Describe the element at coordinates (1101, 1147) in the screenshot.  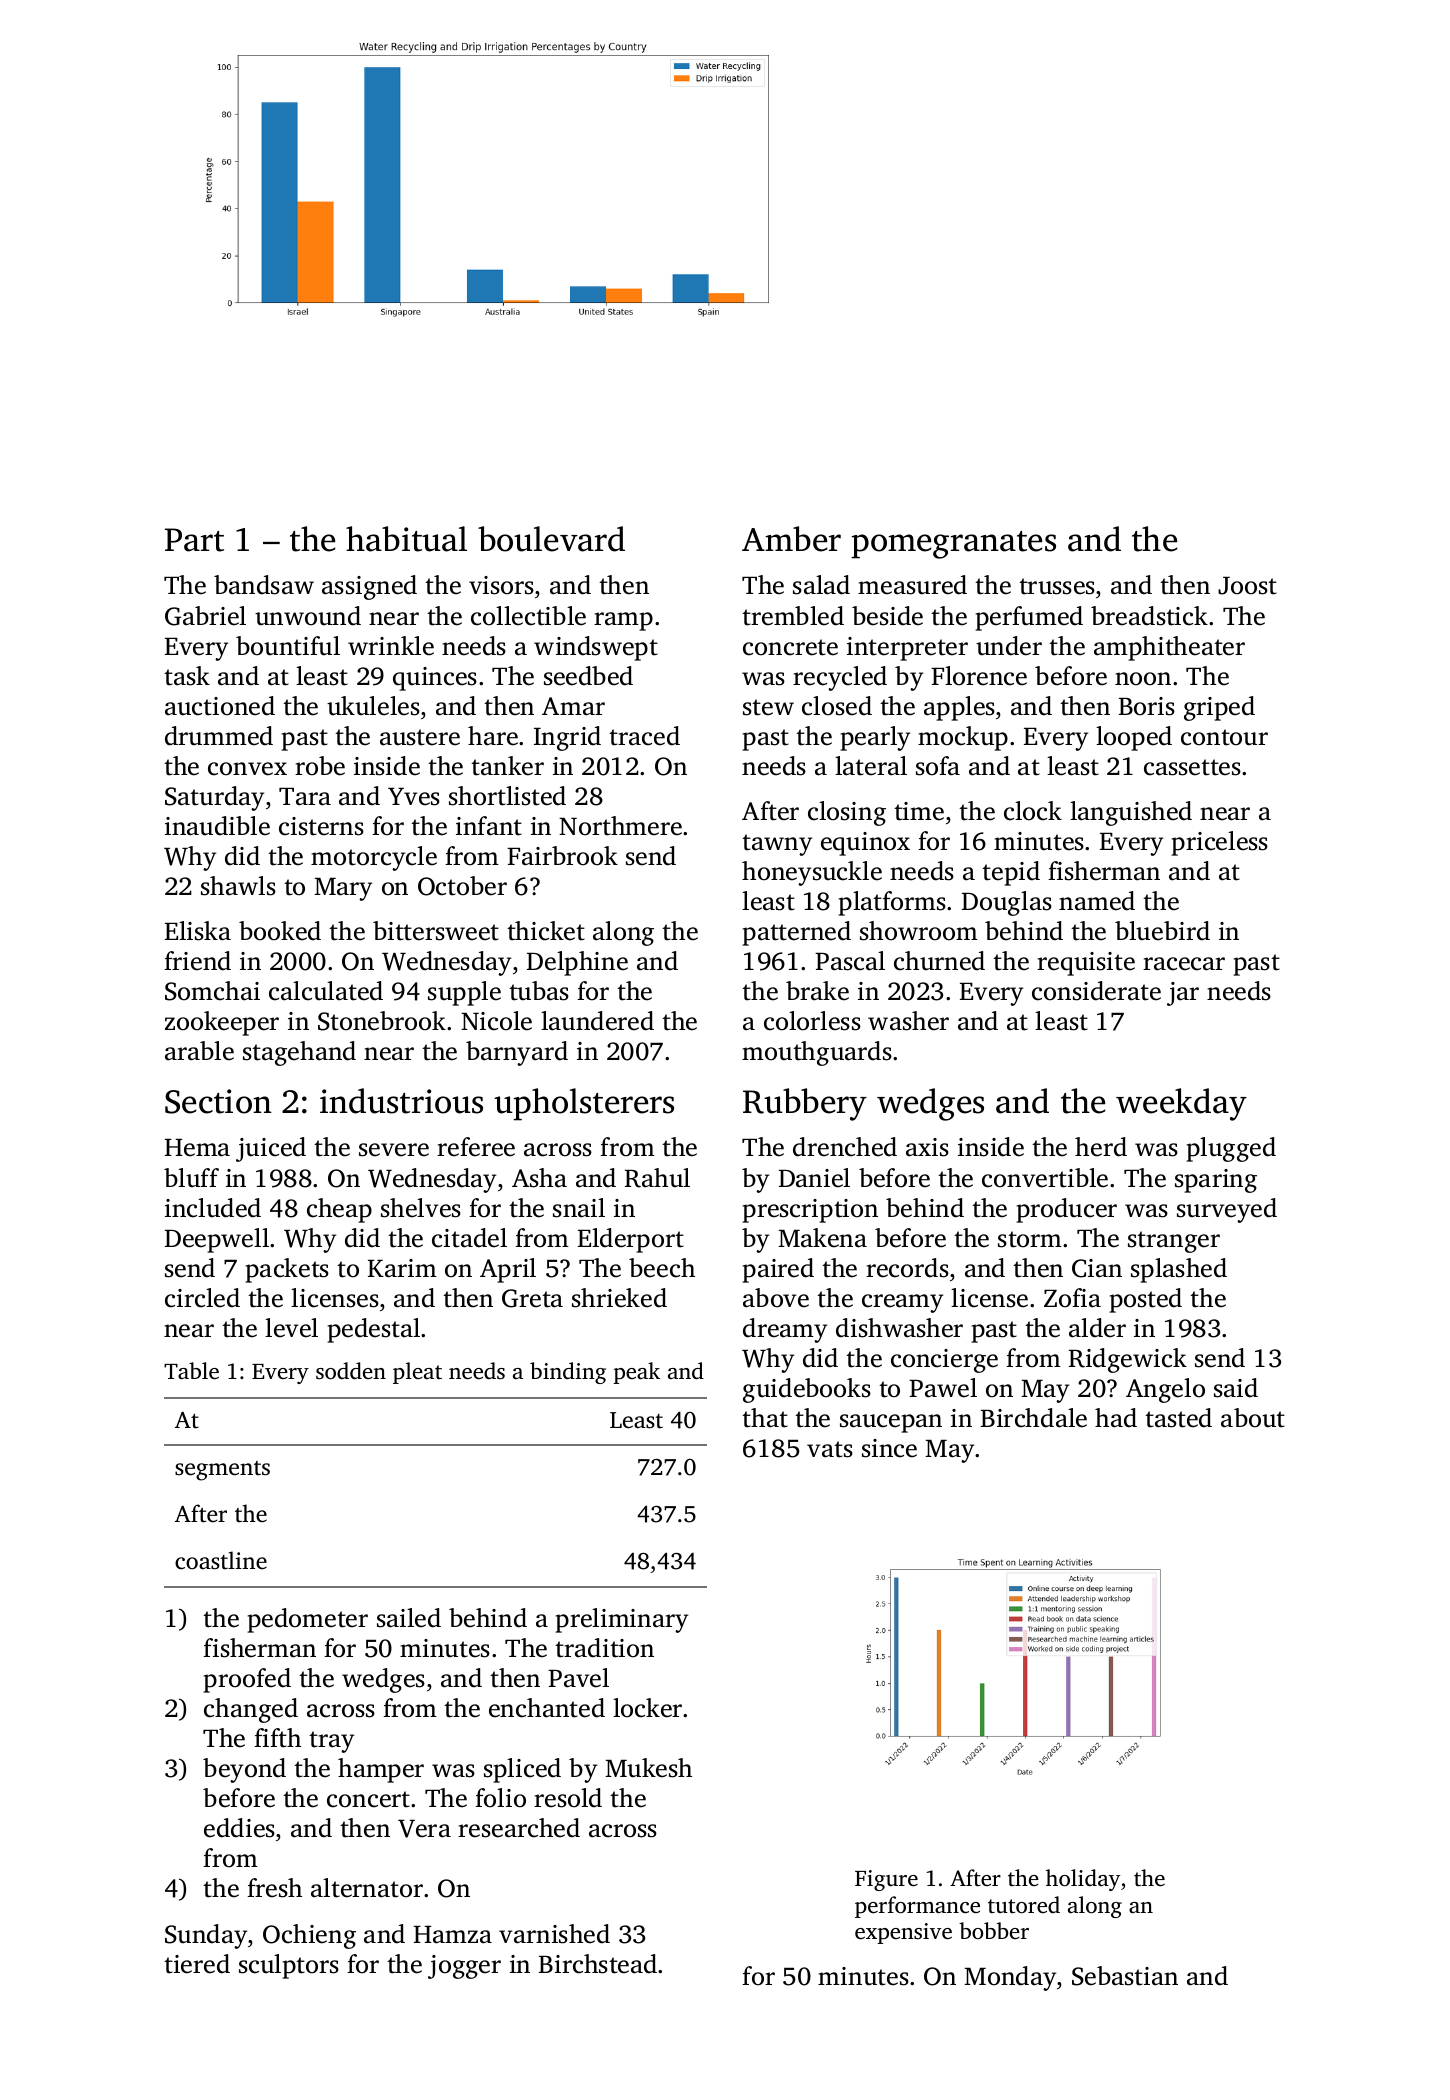
I see `herd` at that location.
